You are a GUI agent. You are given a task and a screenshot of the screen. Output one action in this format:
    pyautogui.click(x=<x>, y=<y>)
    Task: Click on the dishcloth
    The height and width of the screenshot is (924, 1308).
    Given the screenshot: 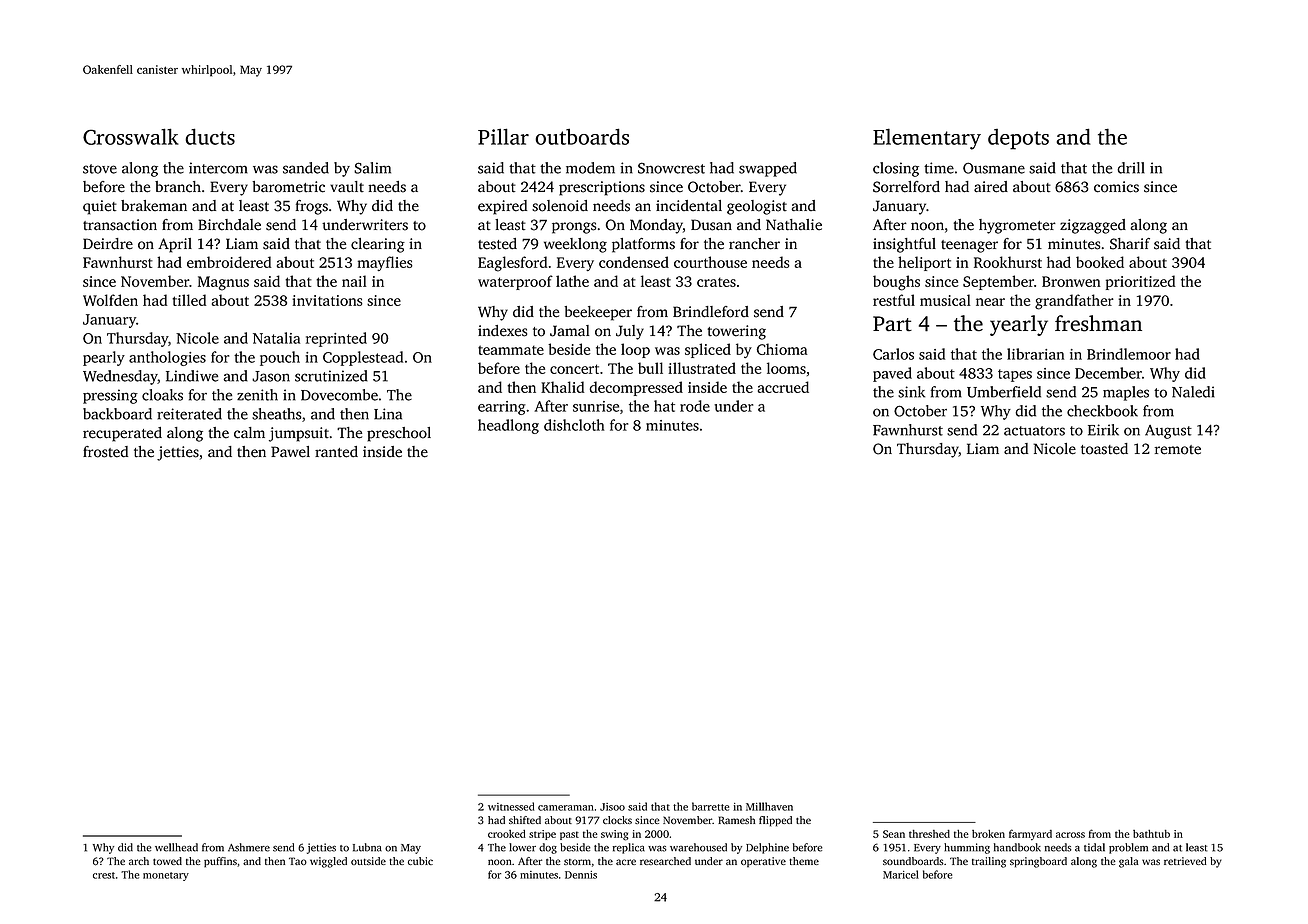 What is the action you would take?
    pyautogui.click(x=574, y=425)
